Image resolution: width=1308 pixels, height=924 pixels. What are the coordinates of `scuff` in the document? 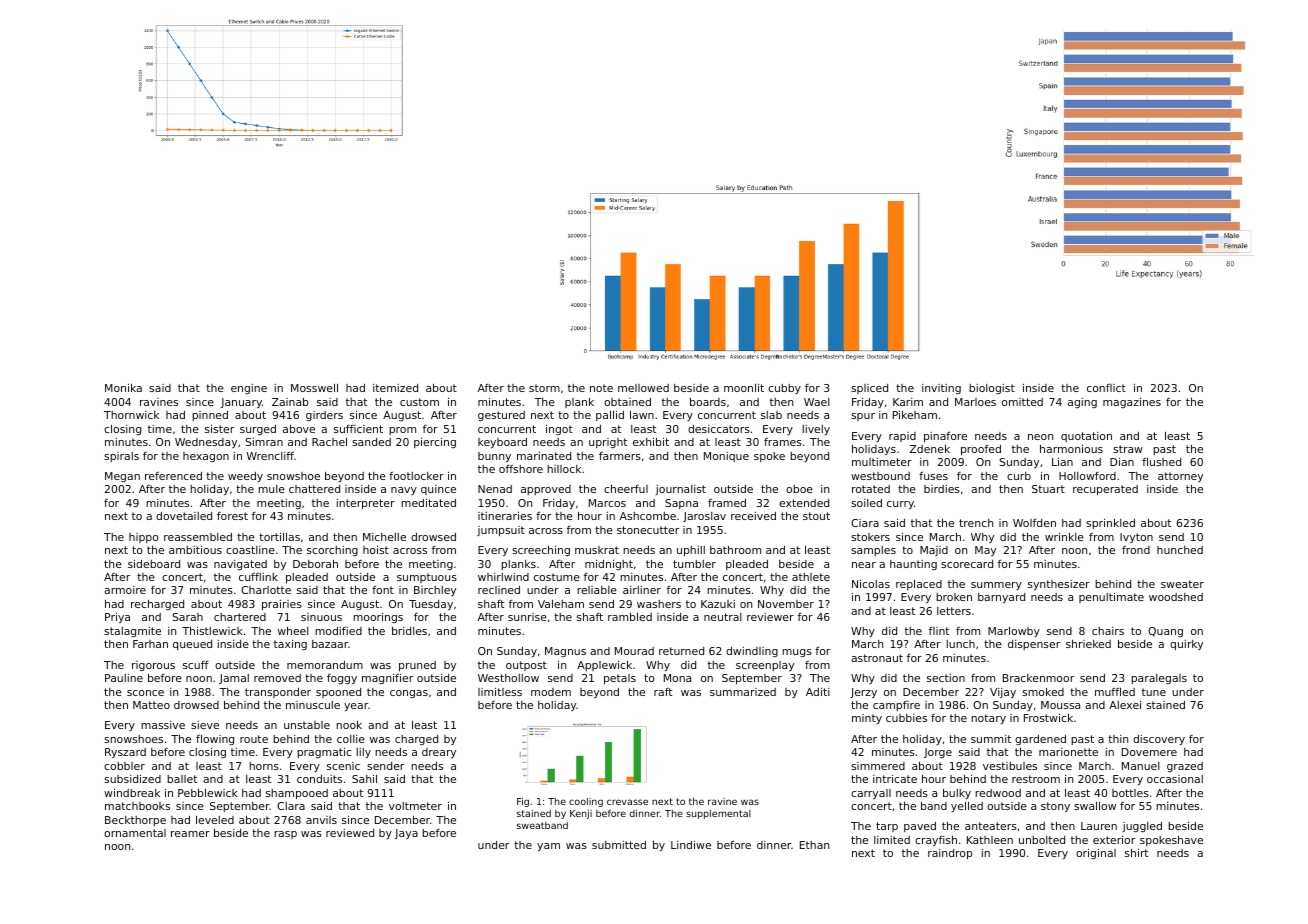 It's located at (196, 665).
